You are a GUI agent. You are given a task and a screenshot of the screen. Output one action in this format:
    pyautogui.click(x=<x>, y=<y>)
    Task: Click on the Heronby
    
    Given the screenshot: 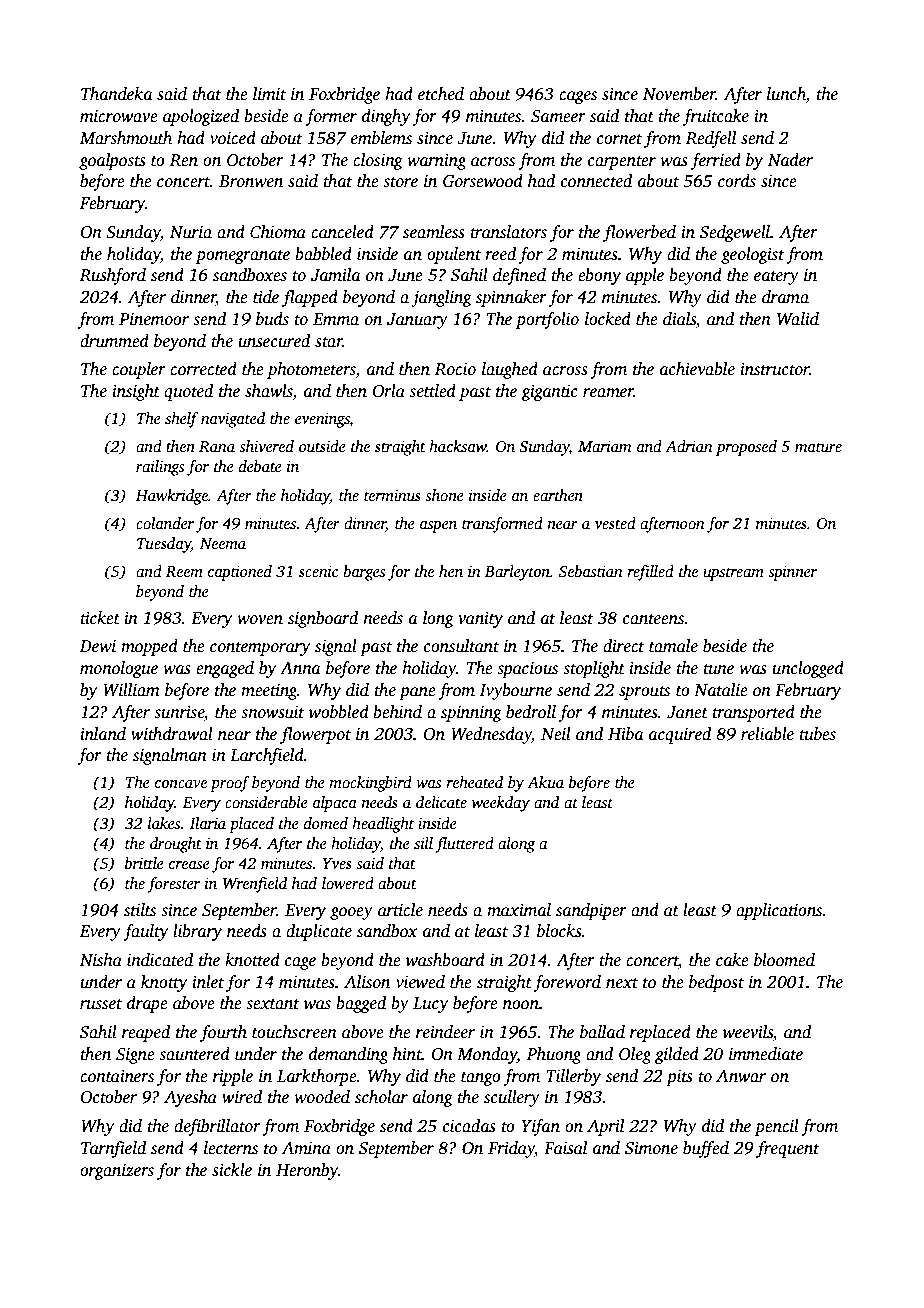 What is the action you would take?
    pyautogui.click(x=307, y=1171)
